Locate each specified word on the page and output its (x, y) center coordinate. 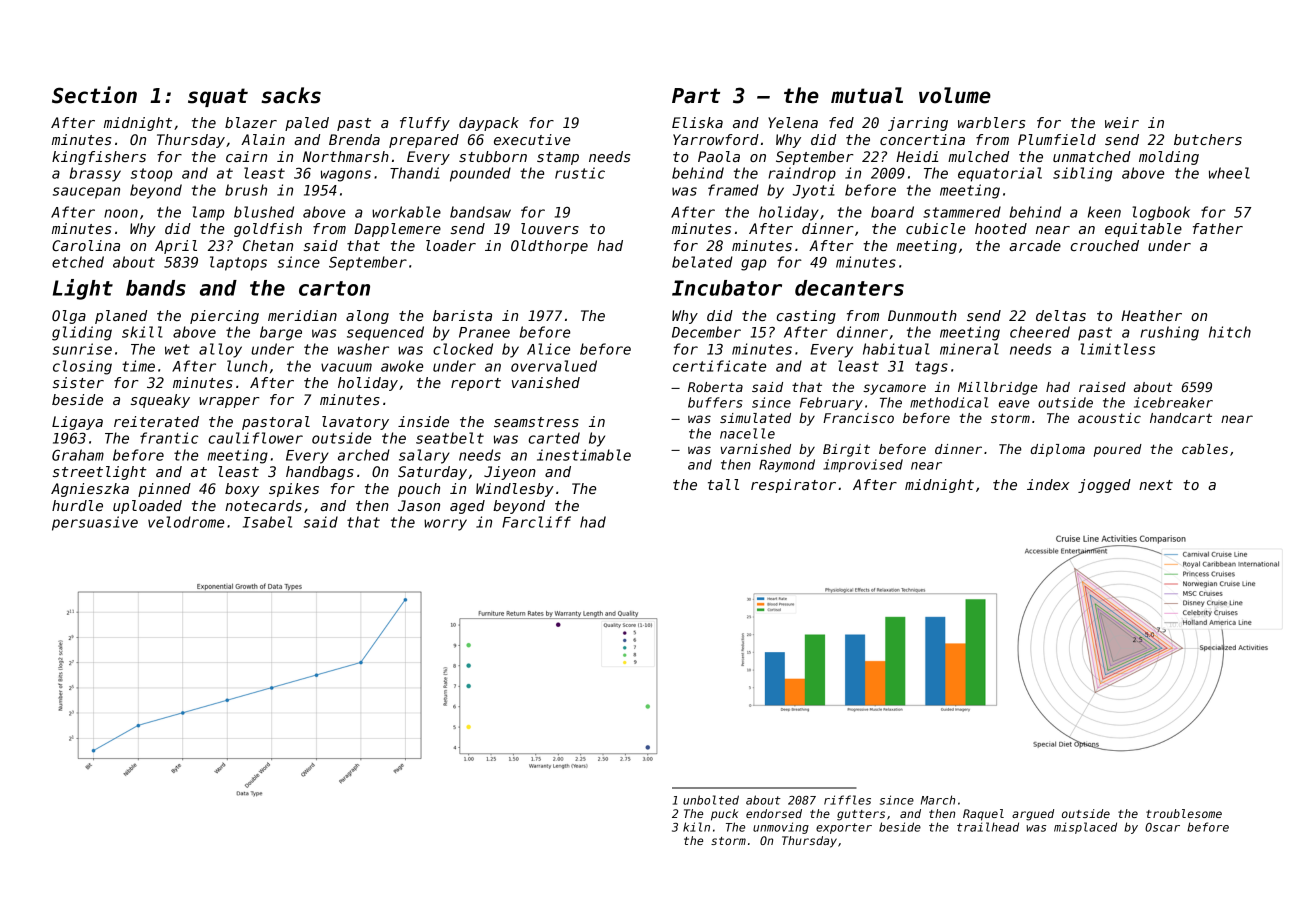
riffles (847, 800)
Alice (548, 349)
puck (724, 815)
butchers (1208, 139)
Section (94, 95)
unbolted (711, 800)
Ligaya (77, 423)
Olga (69, 317)
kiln (696, 827)
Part (696, 96)
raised (1102, 387)
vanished (546, 382)
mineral (969, 349)
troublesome (1184, 813)
